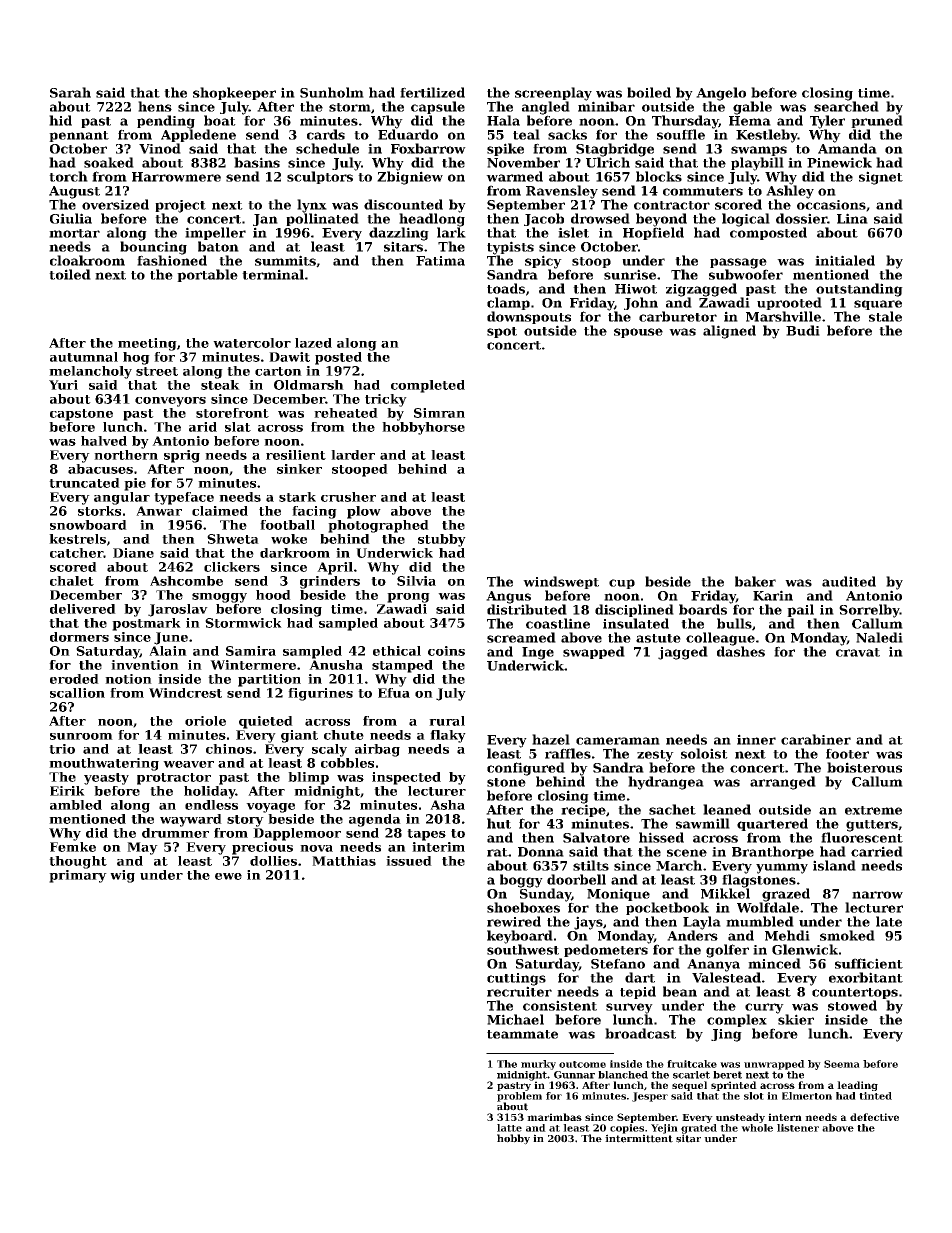 The image size is (952, 1233). What do you see at coordinates (649, 92) in the screenshot?
I see `boiled` at bounding box center [649, 92].
